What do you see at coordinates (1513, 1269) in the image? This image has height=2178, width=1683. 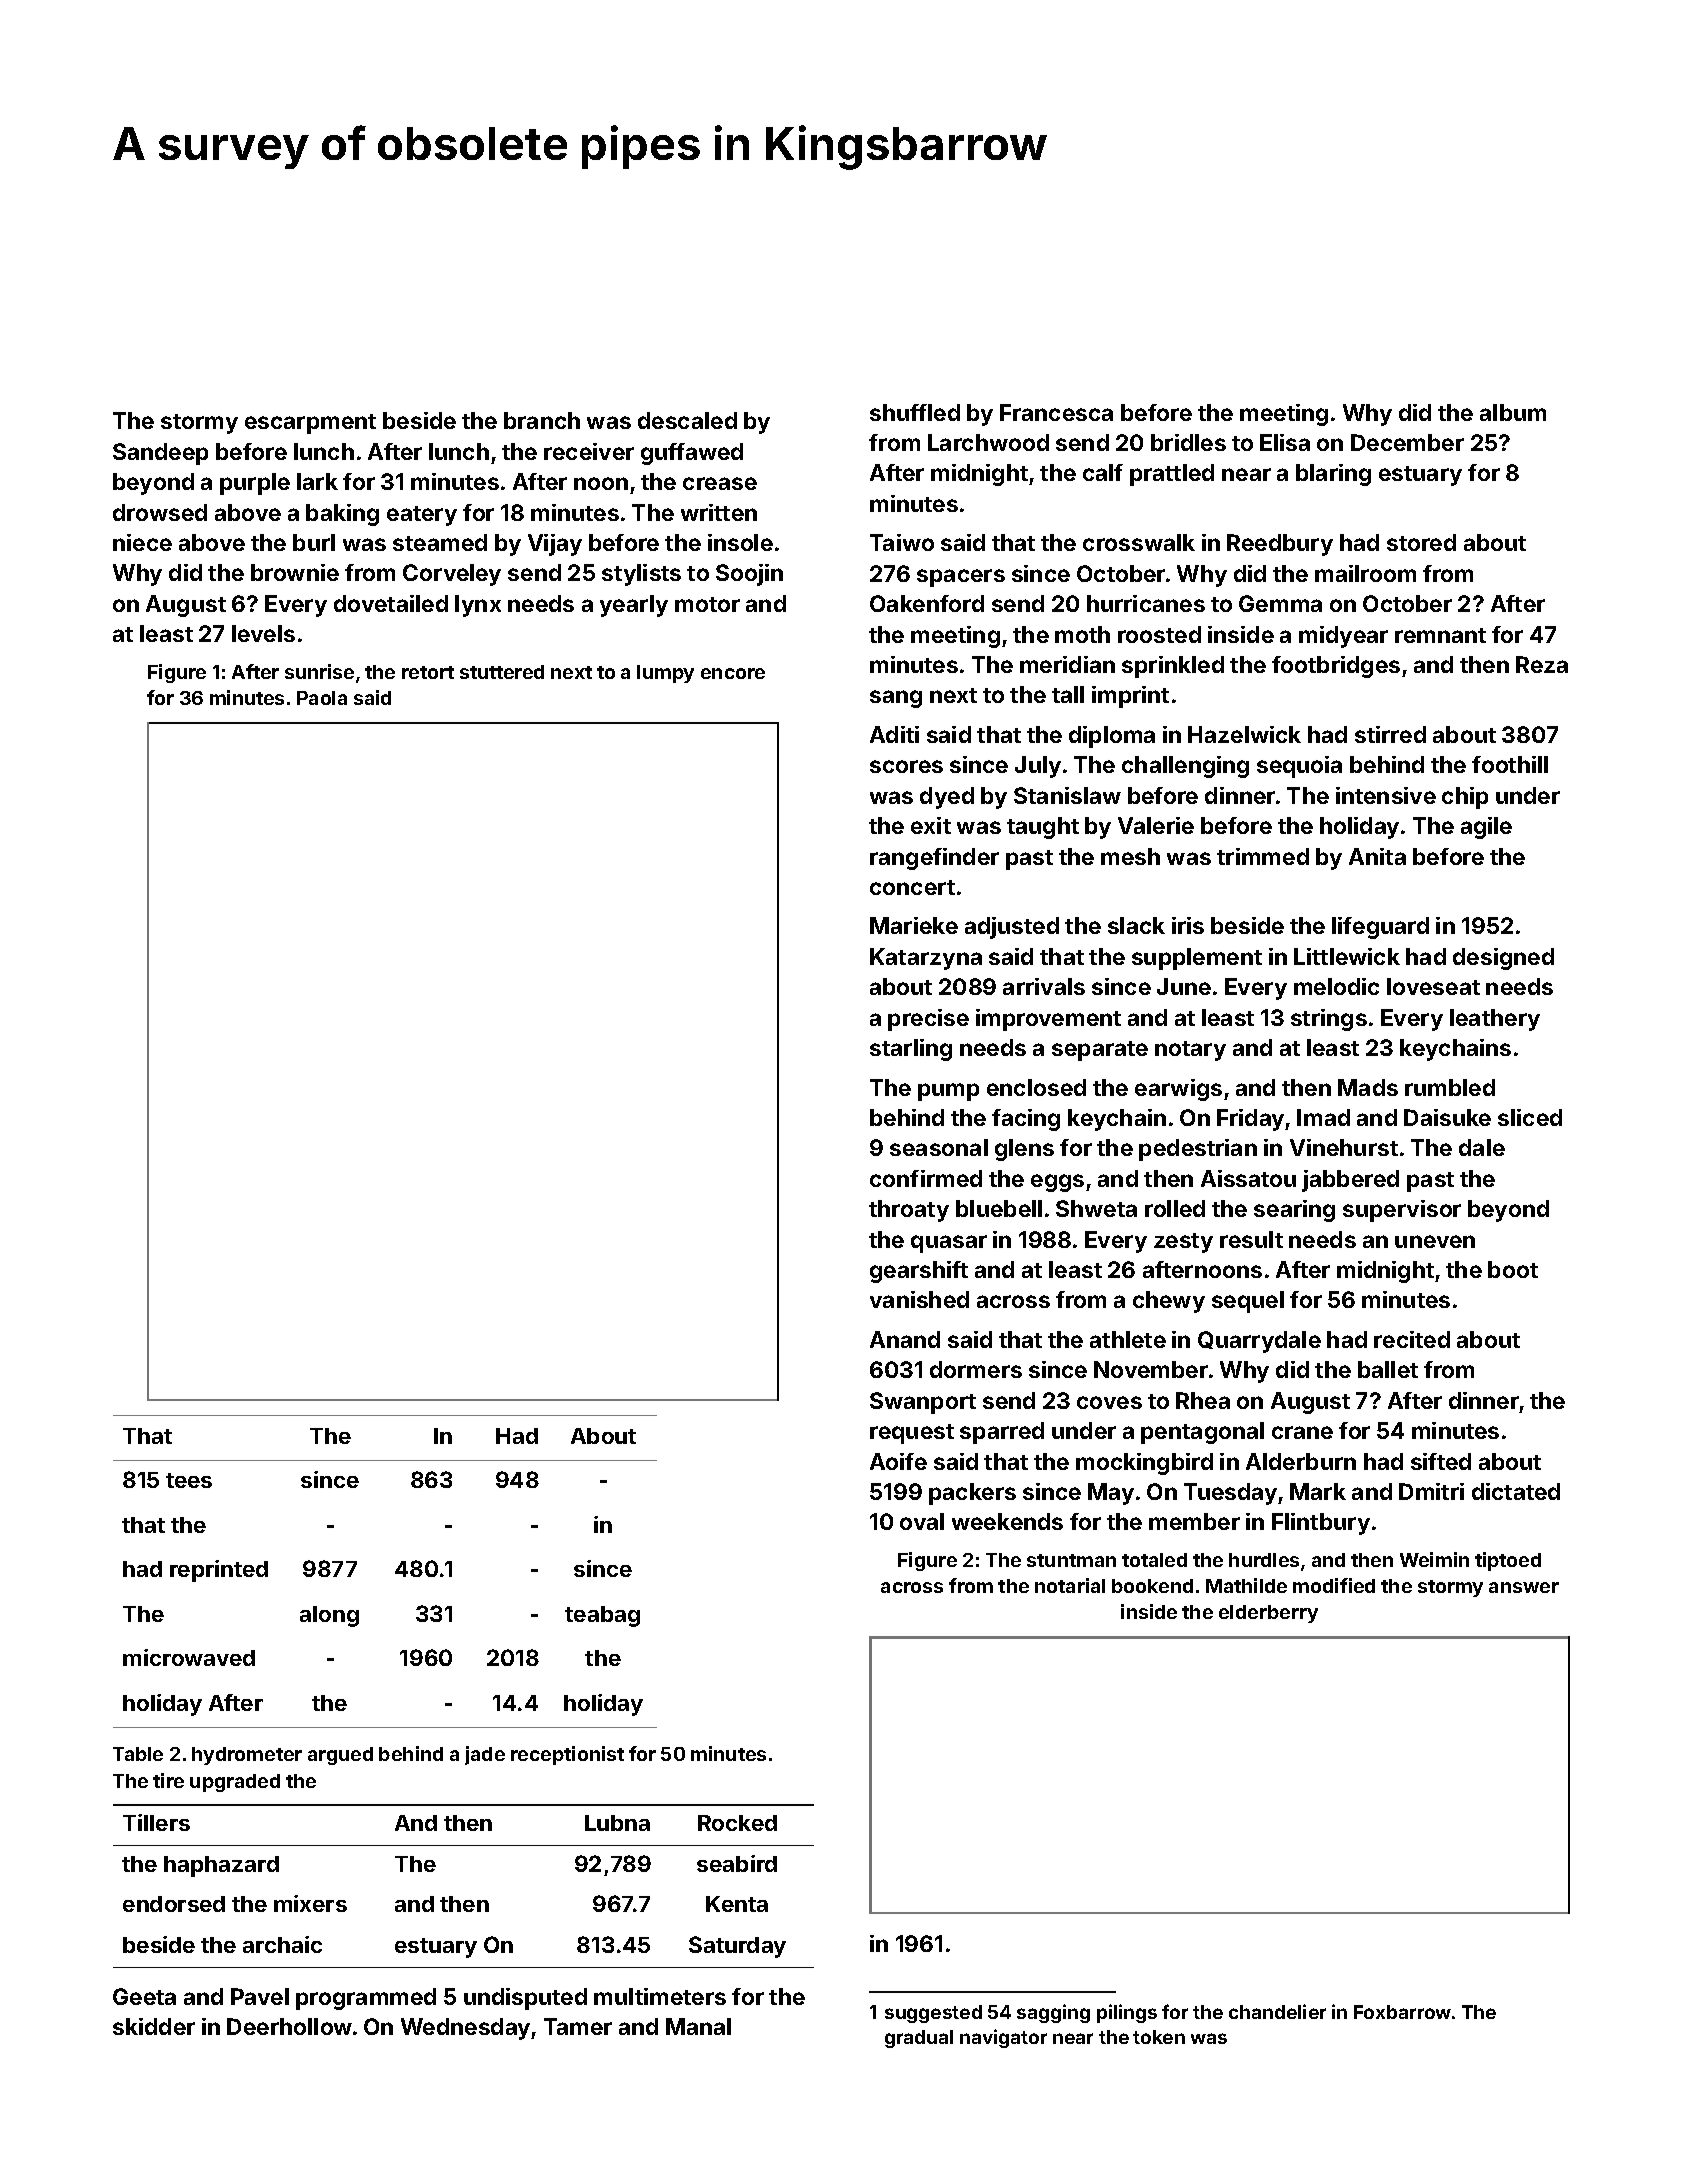 I see `boot` at bounding box center [1513, 1269].
